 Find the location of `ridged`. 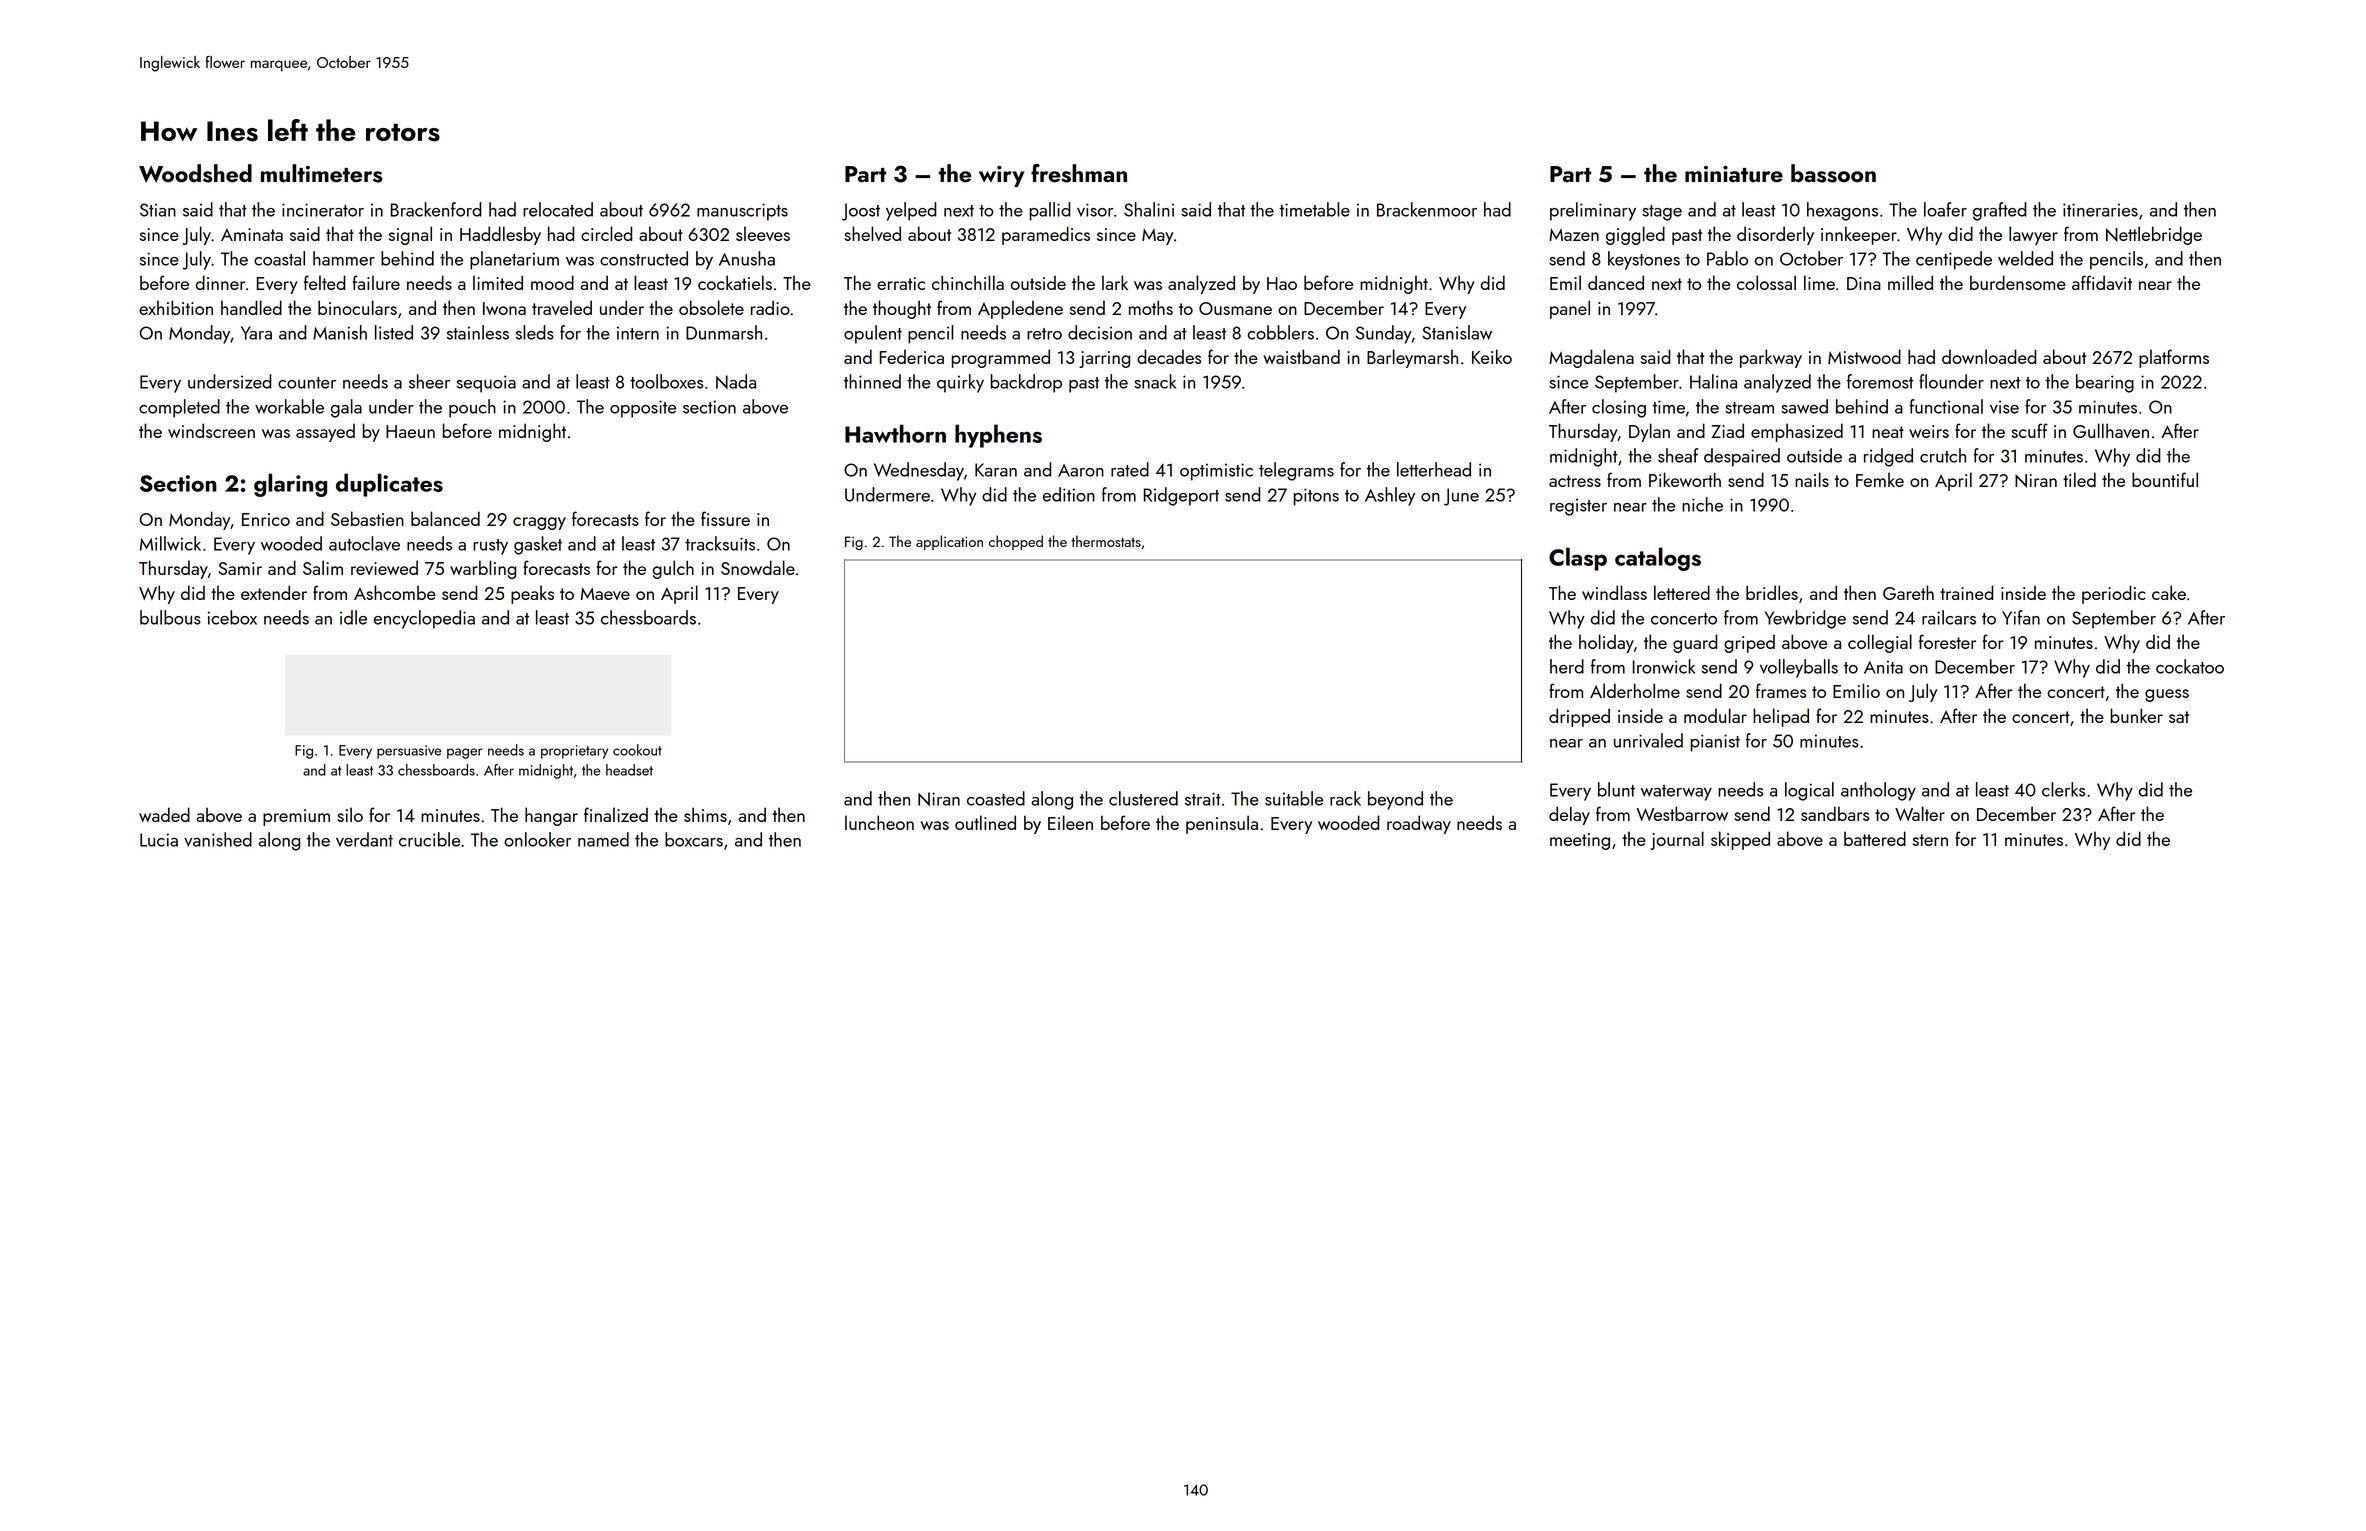

ridged is located at coordinates (1888, 457).
